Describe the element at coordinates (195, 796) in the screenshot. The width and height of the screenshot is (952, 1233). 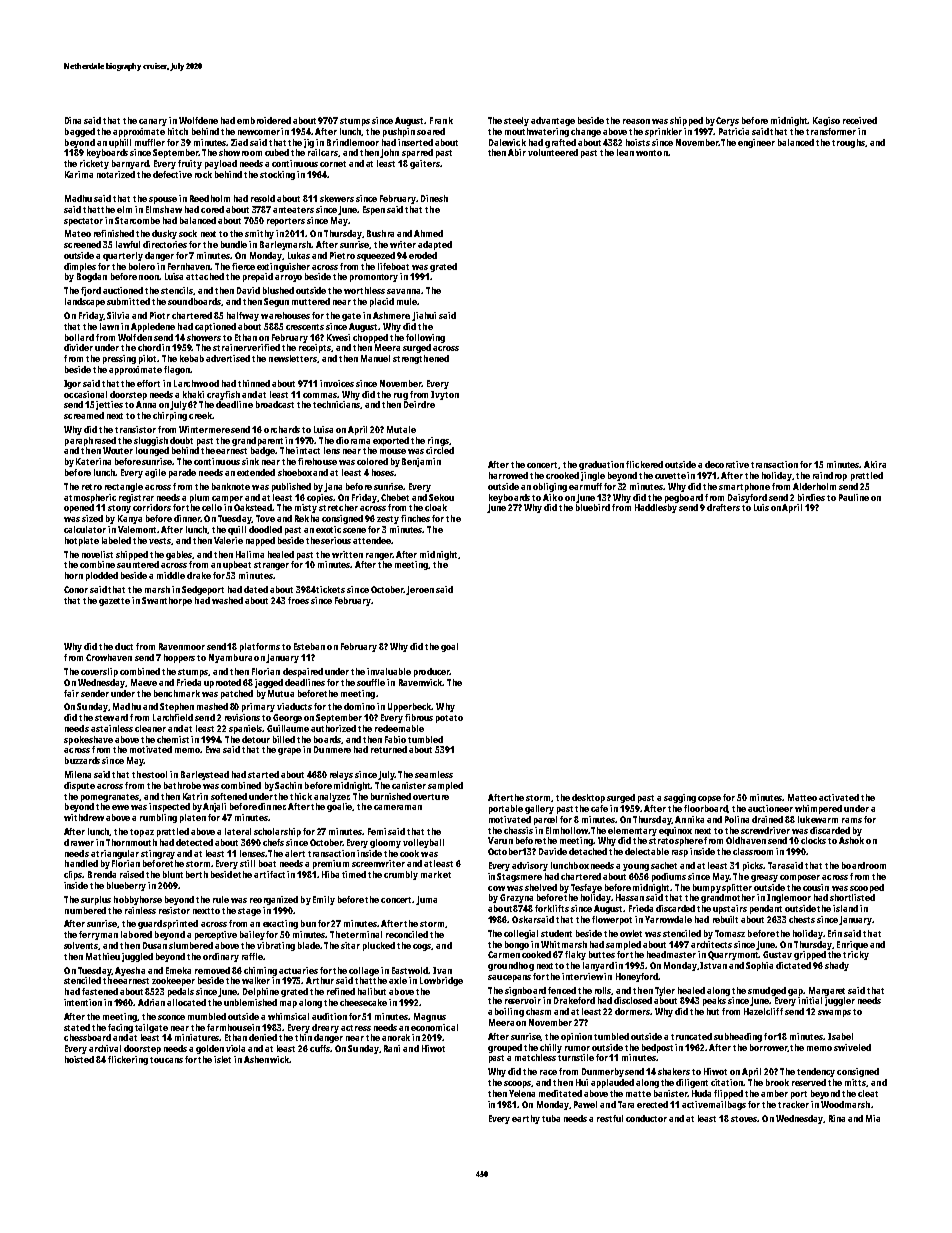
I see `Katrin` at that location.
